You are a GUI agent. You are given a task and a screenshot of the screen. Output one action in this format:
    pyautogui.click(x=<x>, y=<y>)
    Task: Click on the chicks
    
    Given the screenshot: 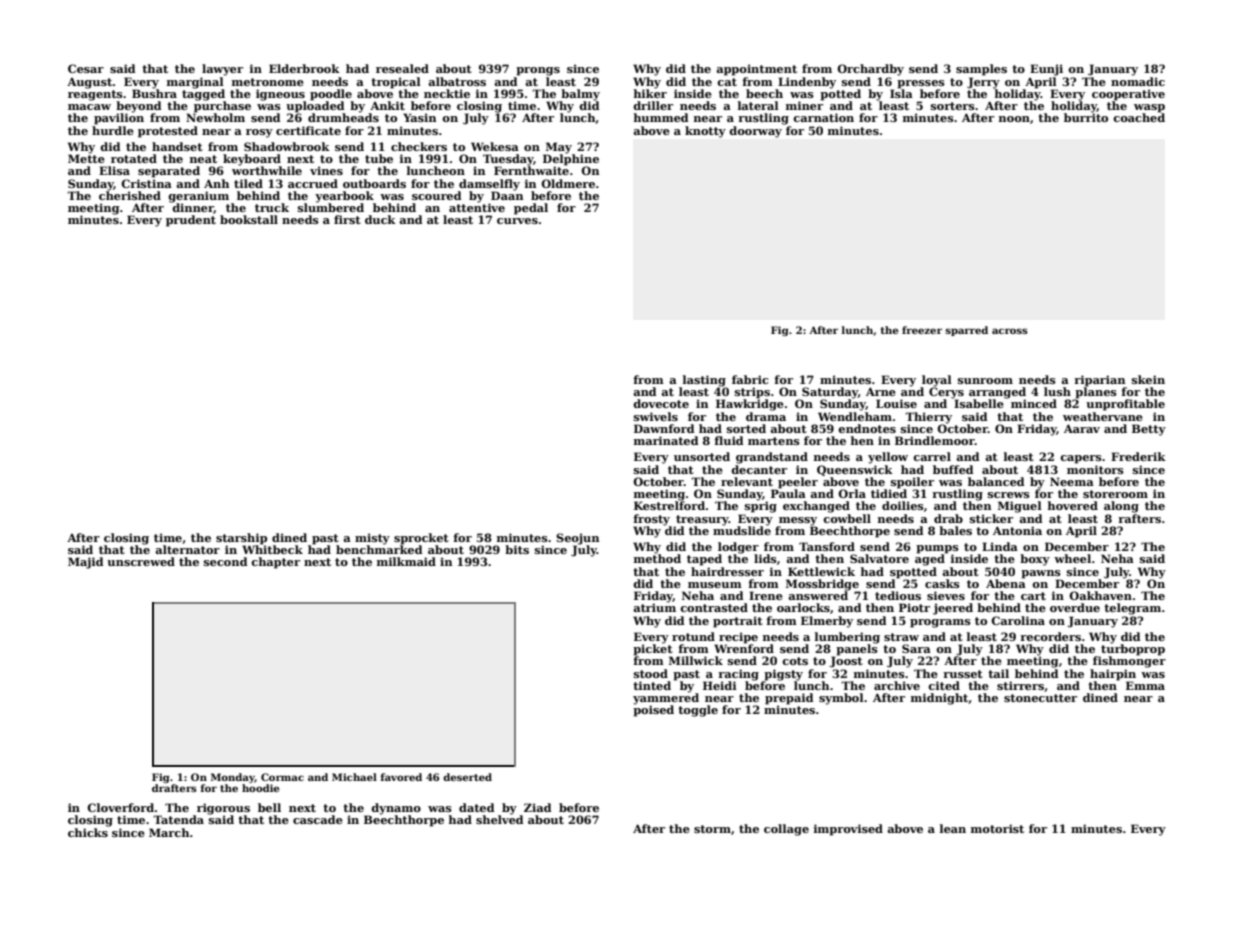 What is the action you would take?
    pyautogui.click(x=88, y=832)
